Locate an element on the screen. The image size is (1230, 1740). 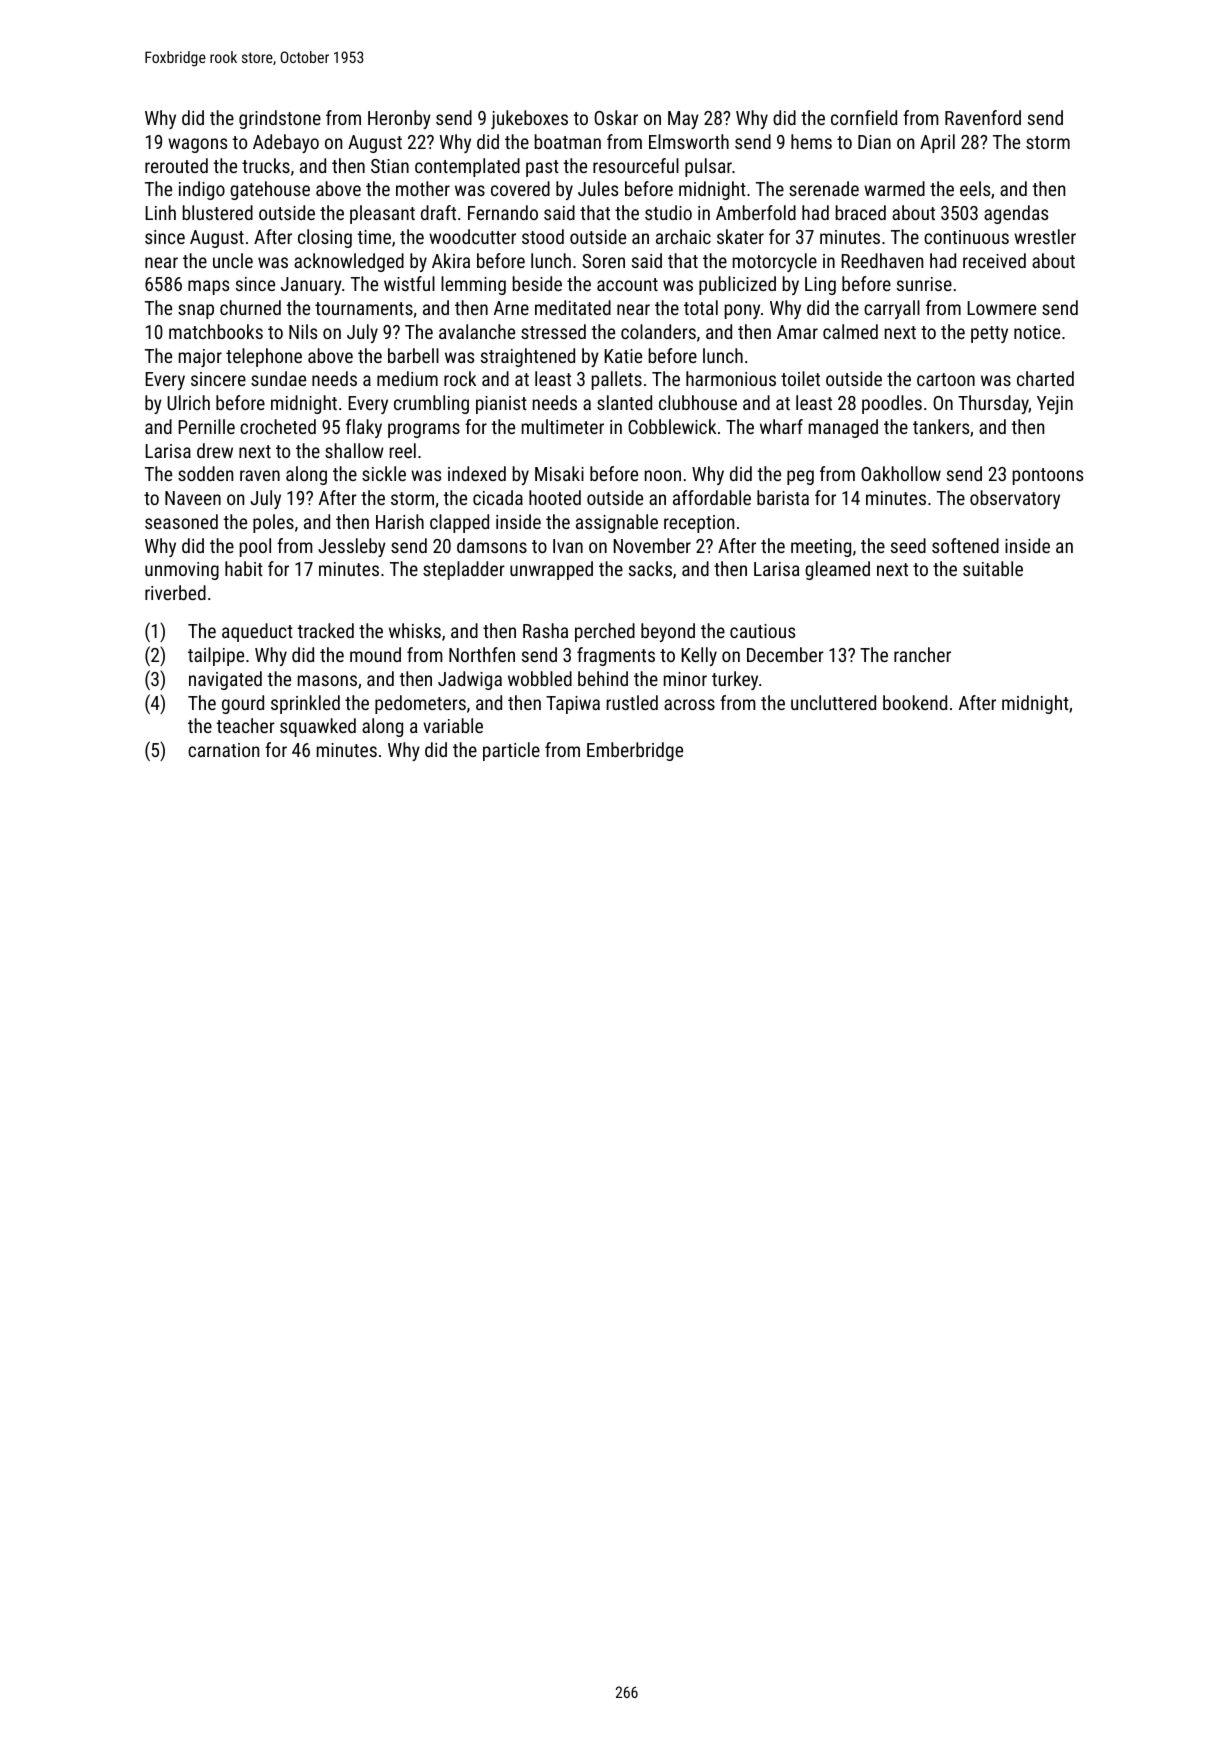
Oskar is located at coordinates (616, 117).
